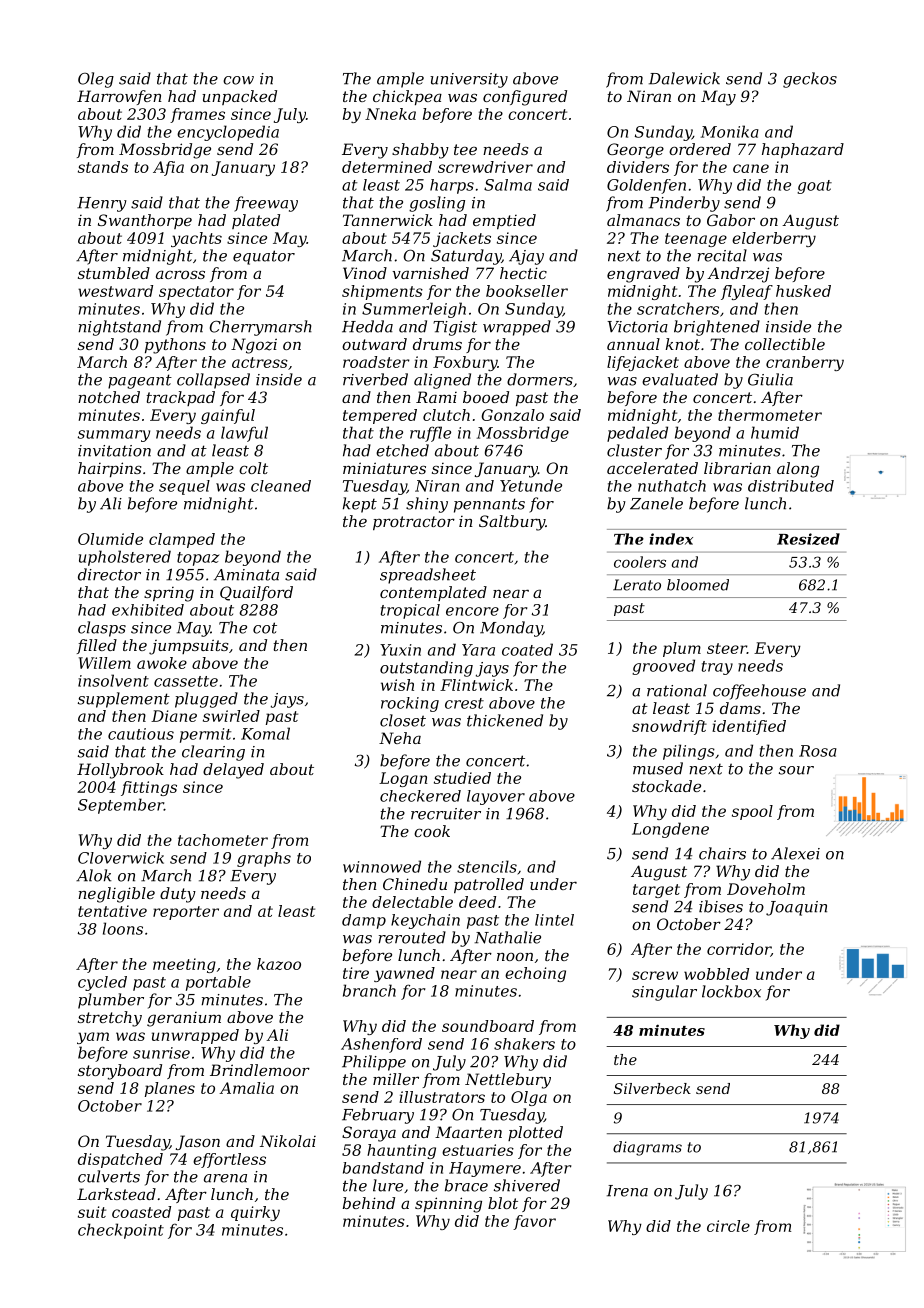 The width and height of the image is (924, 1308). Describe the element at coordinates (93, 1038) in the image. I see `yam` at that location.
